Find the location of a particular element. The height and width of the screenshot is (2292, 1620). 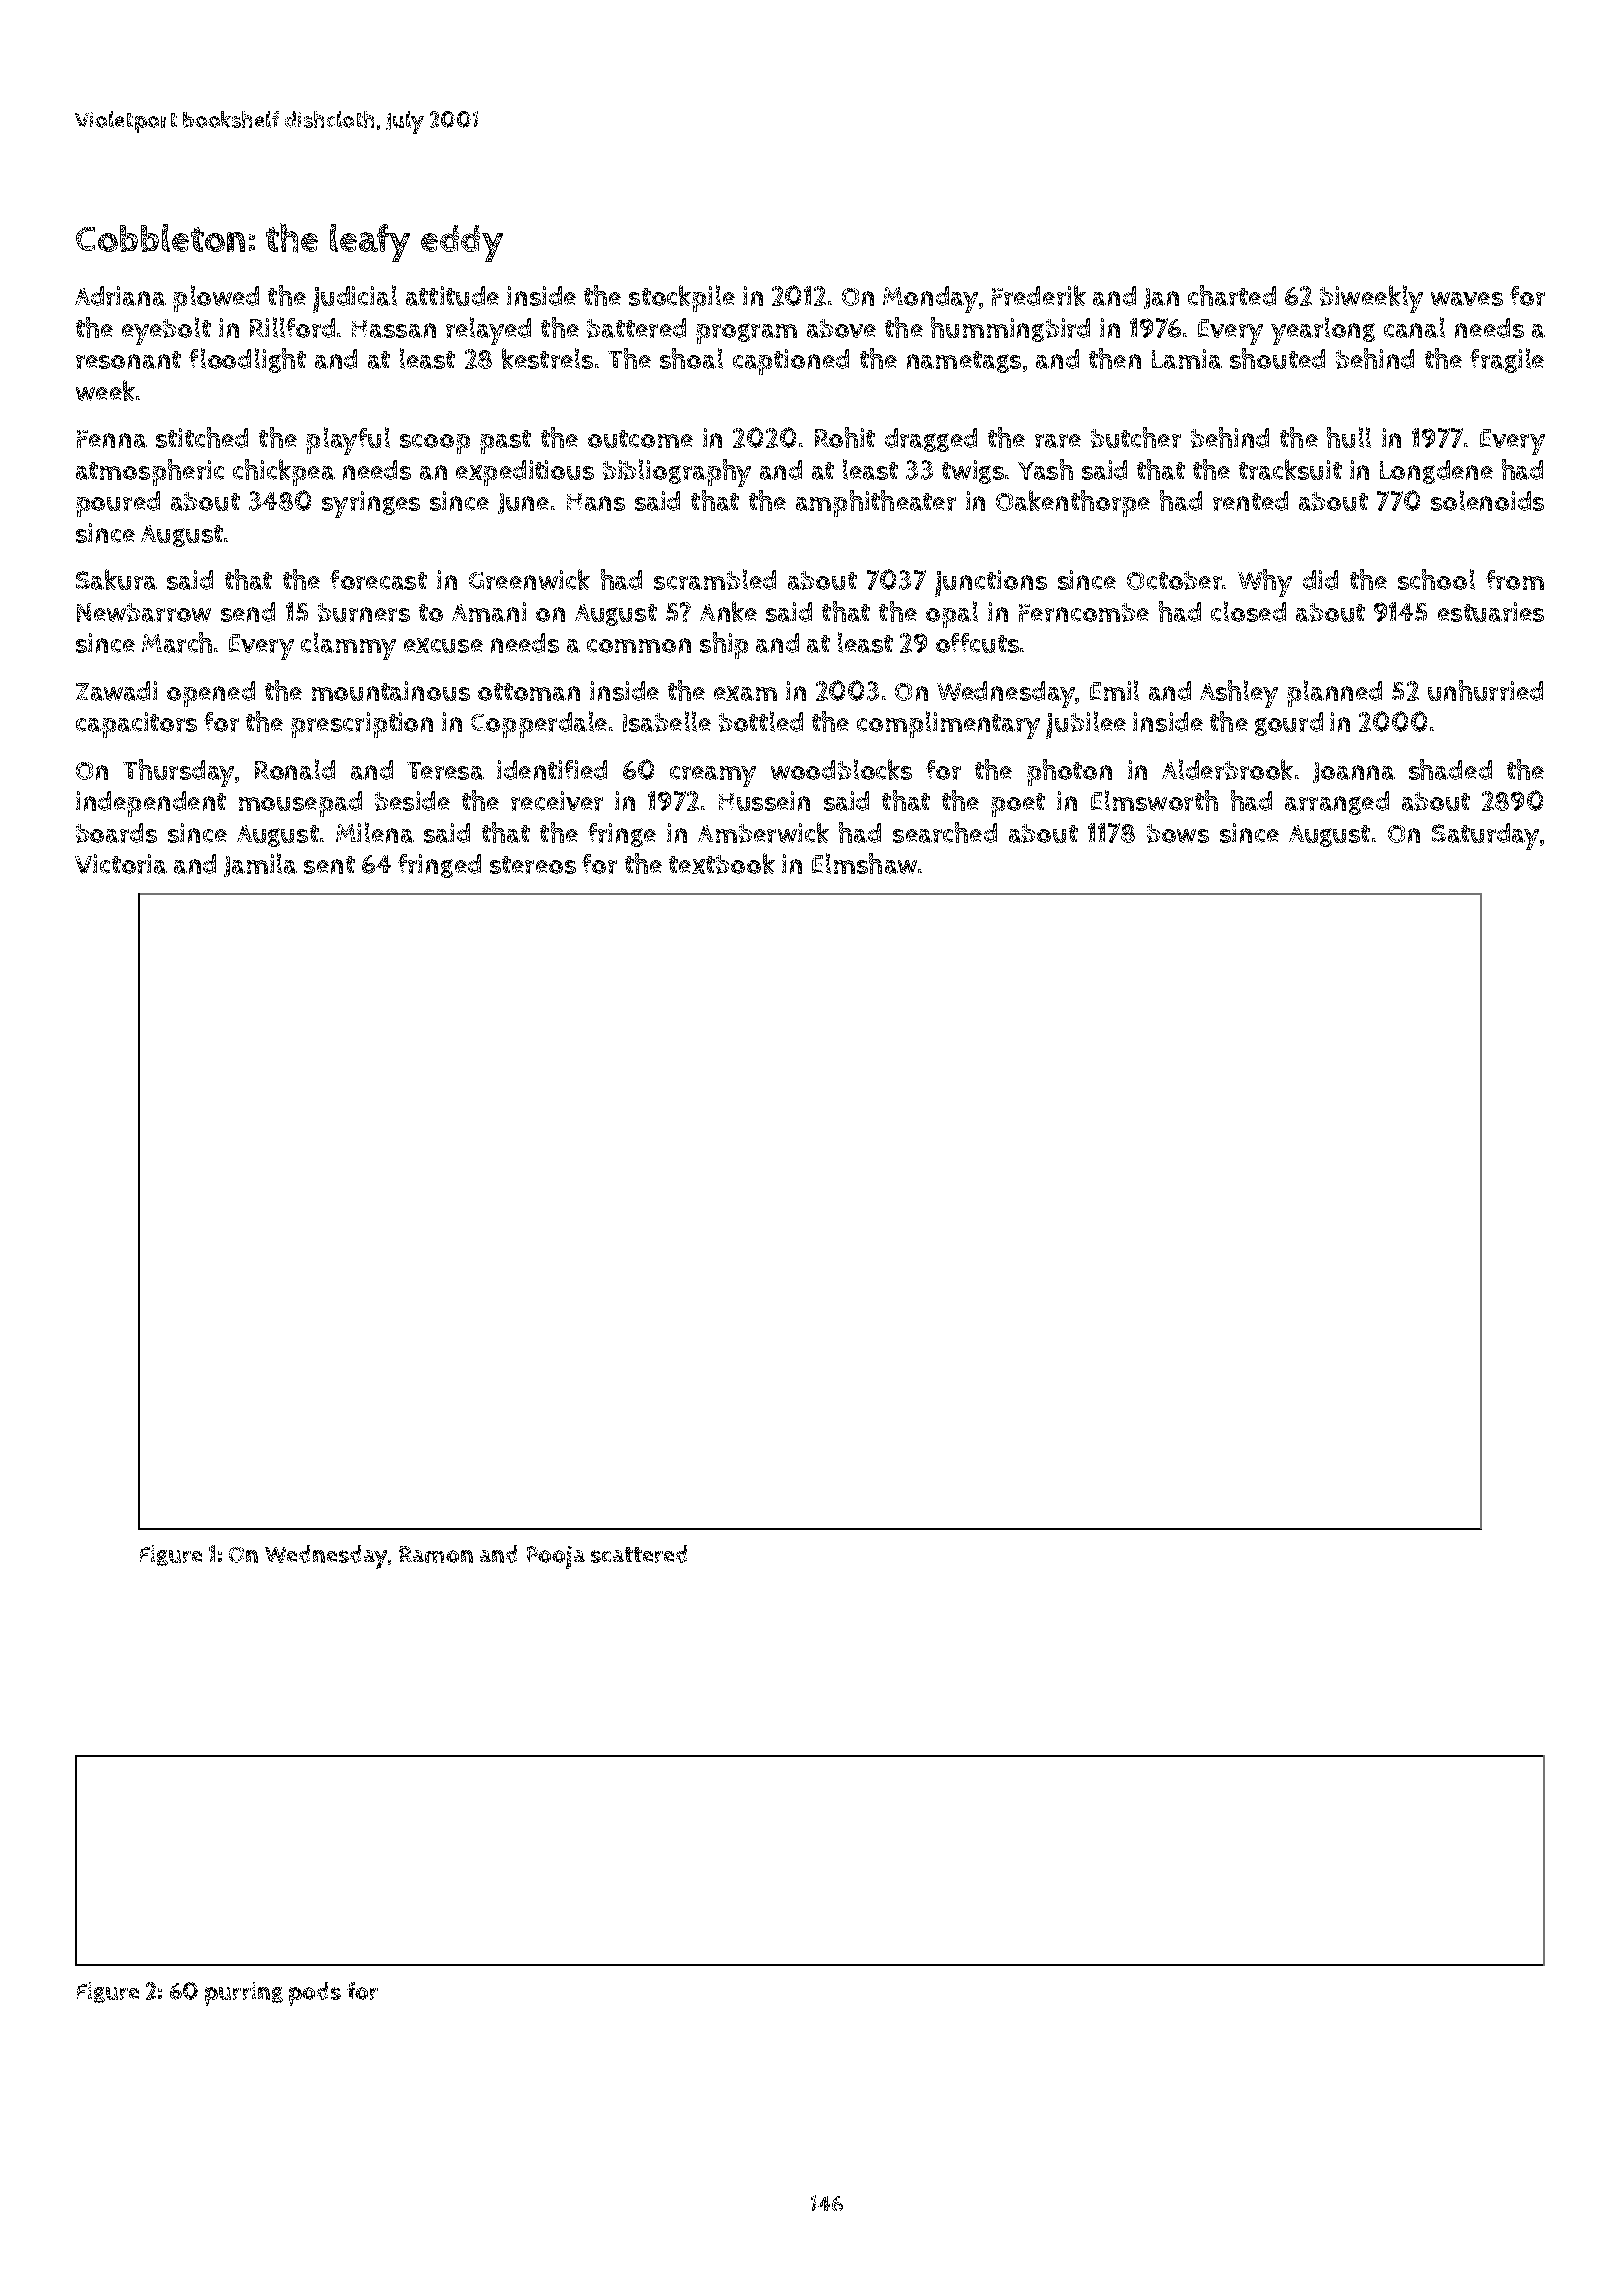

scattered is located at coordinates (639, 1554).
